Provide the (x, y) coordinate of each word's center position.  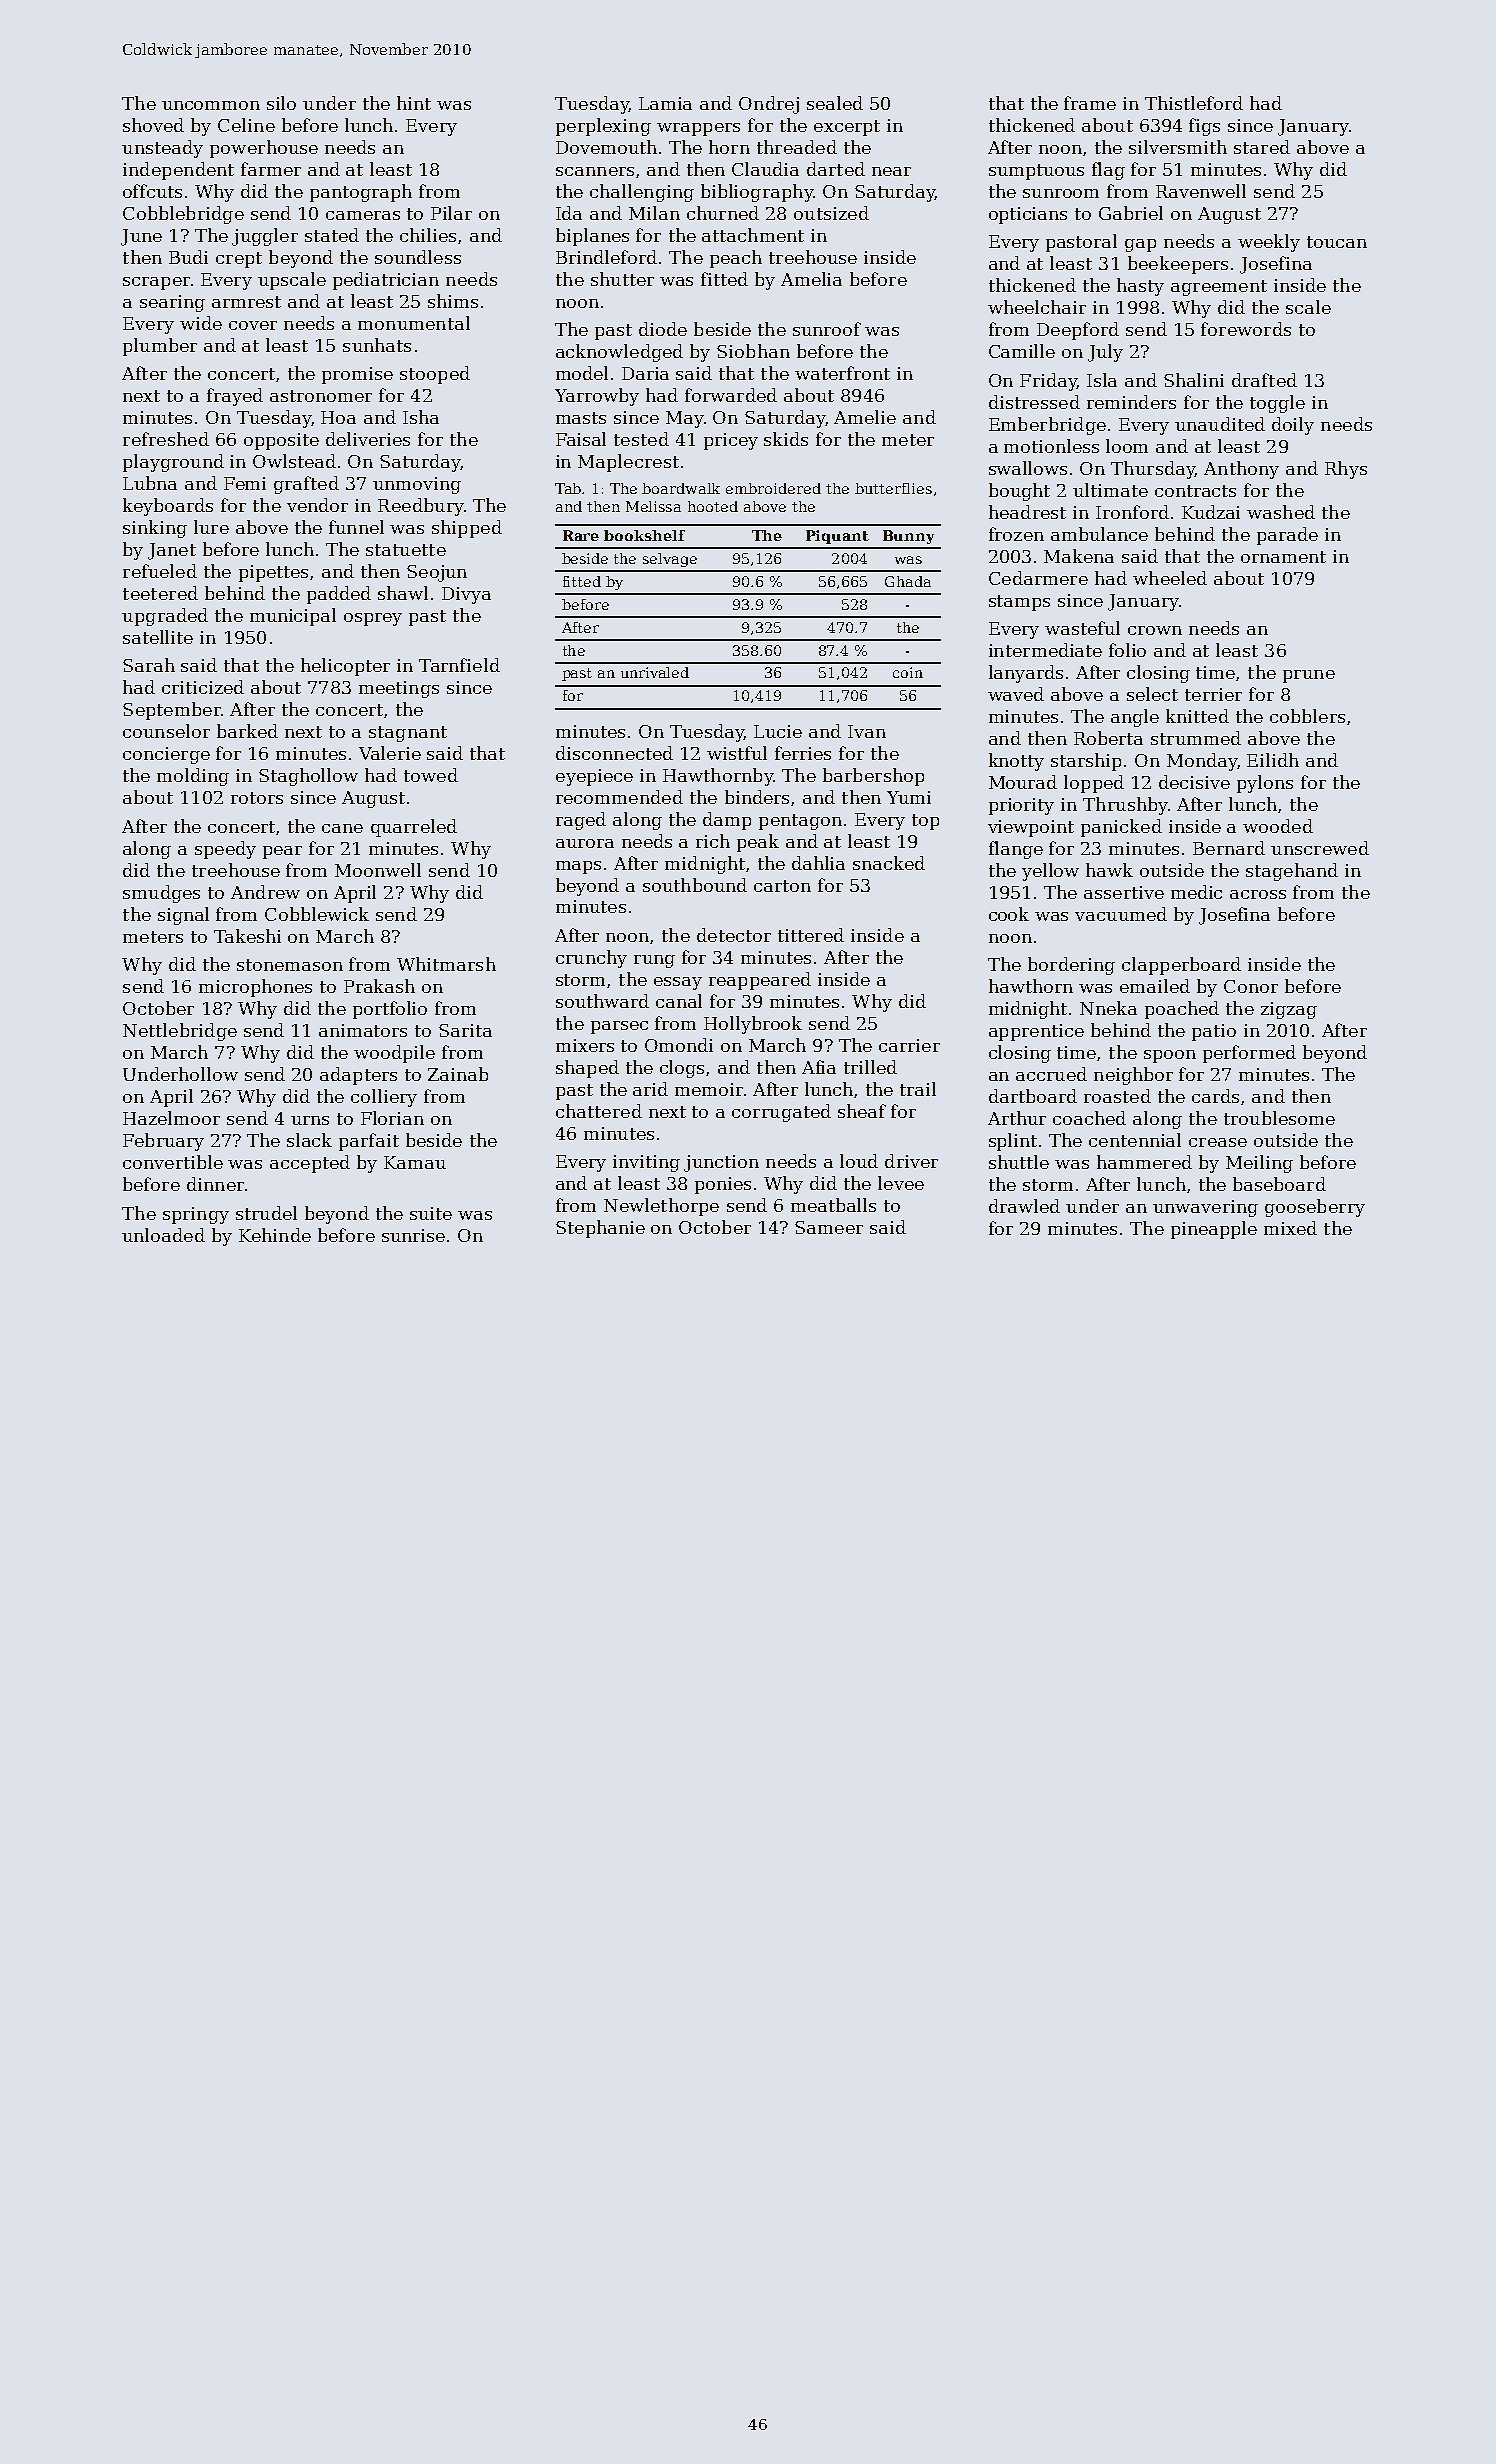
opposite (281, 441)
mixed (1290, 1228)
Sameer (829, 1227)
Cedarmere (1038, 578)
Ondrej (769, 105)
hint (414, 103)
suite (431, 1213)
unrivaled (655, 672)
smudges (161, 894)
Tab (568, 488)
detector (734, 935)
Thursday (1153, 470)
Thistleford (1194, 103)
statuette (406, 550)
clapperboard (1181, 966)
